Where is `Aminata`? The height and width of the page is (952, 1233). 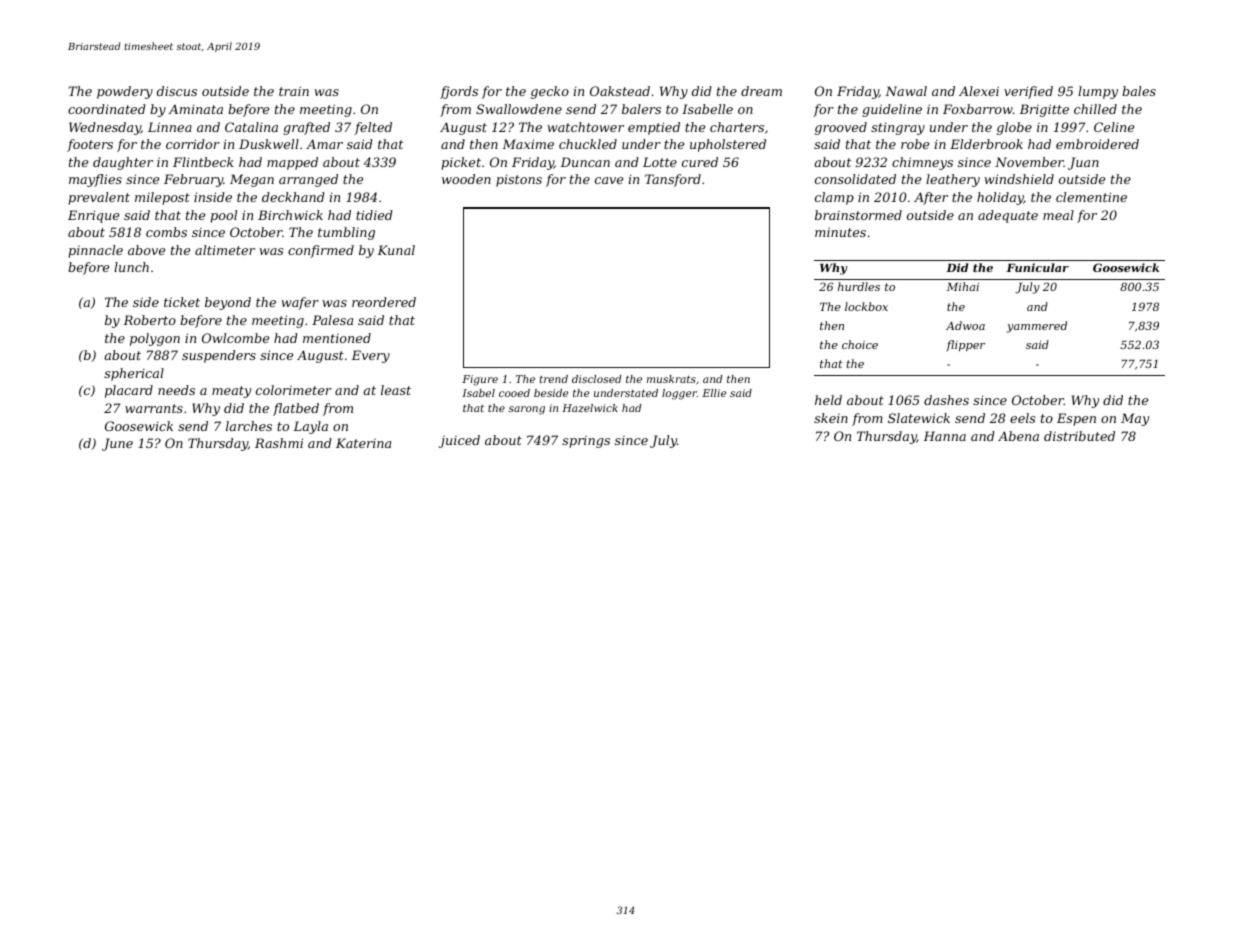 Aminata is located at coordinates (195, 109).
